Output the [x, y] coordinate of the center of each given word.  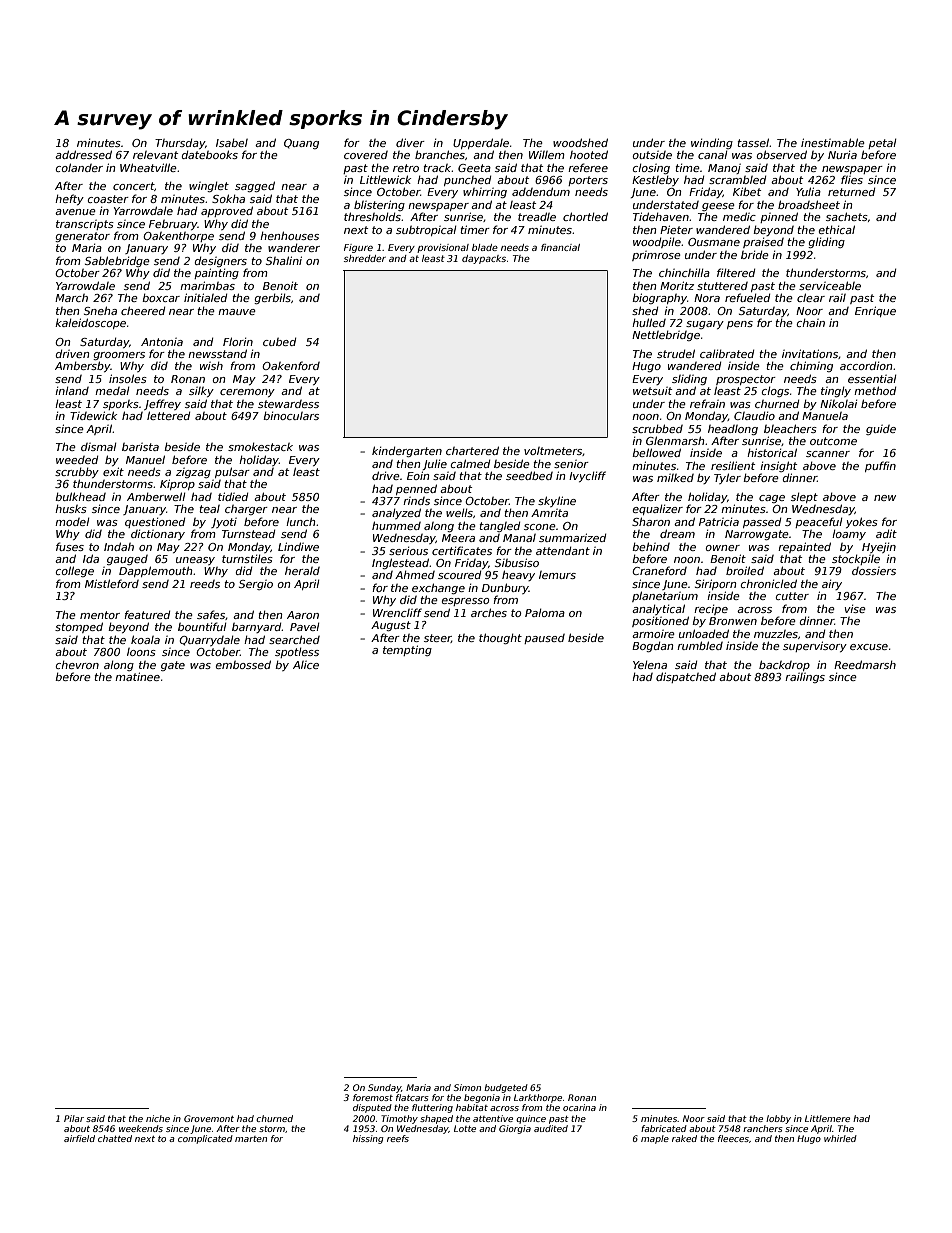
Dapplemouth [155, 571]
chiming [811, 366]
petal [882, 143]
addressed [83, 154]
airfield [79, 1138]
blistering [379, 205]
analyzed [396, 513]
